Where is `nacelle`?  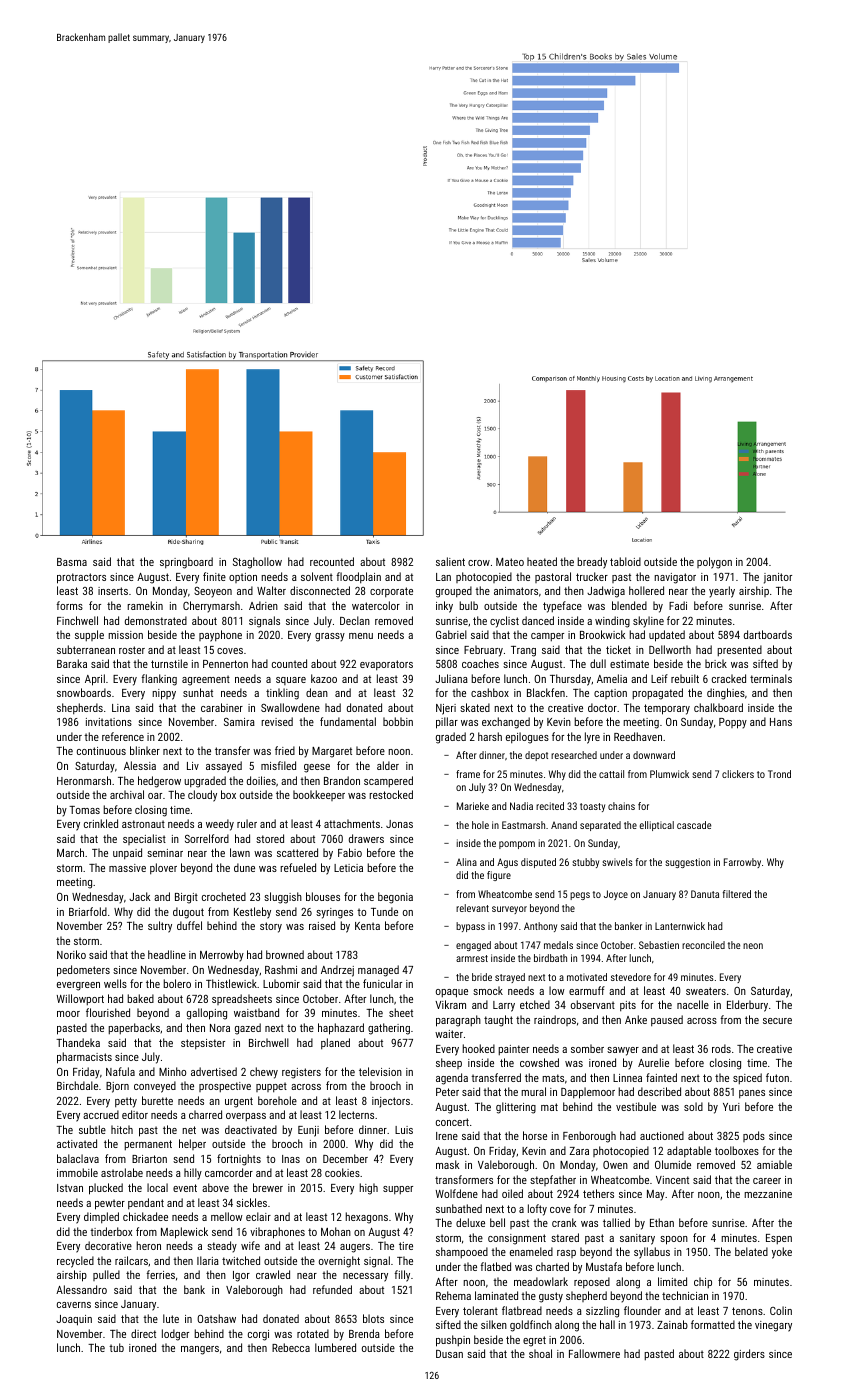
nacelle is located at coordinates (693, 1004).
